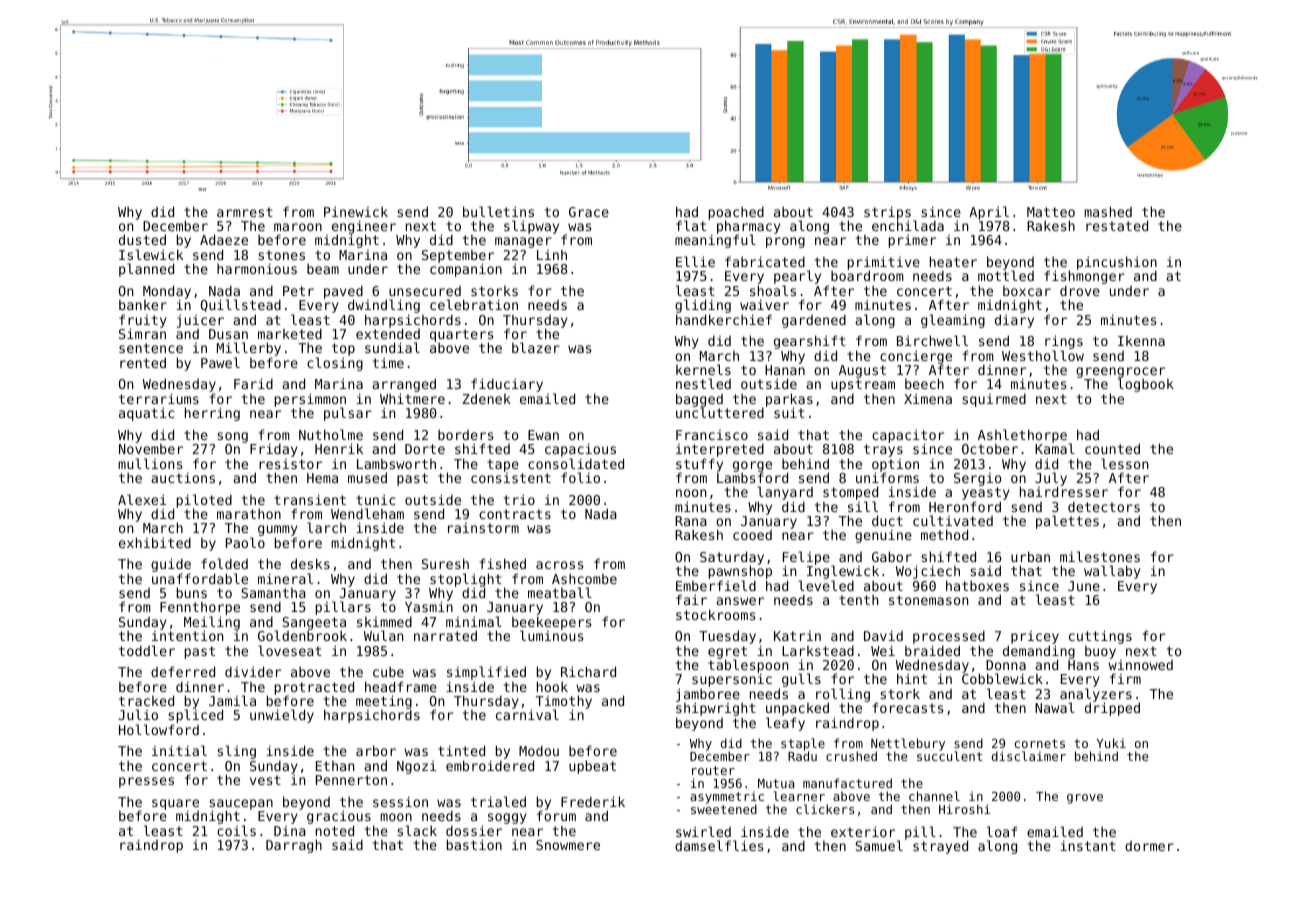 Image resolution: width=1308 pixels, height=924 pixels. I want to click on Dina, so click(290, 831).
